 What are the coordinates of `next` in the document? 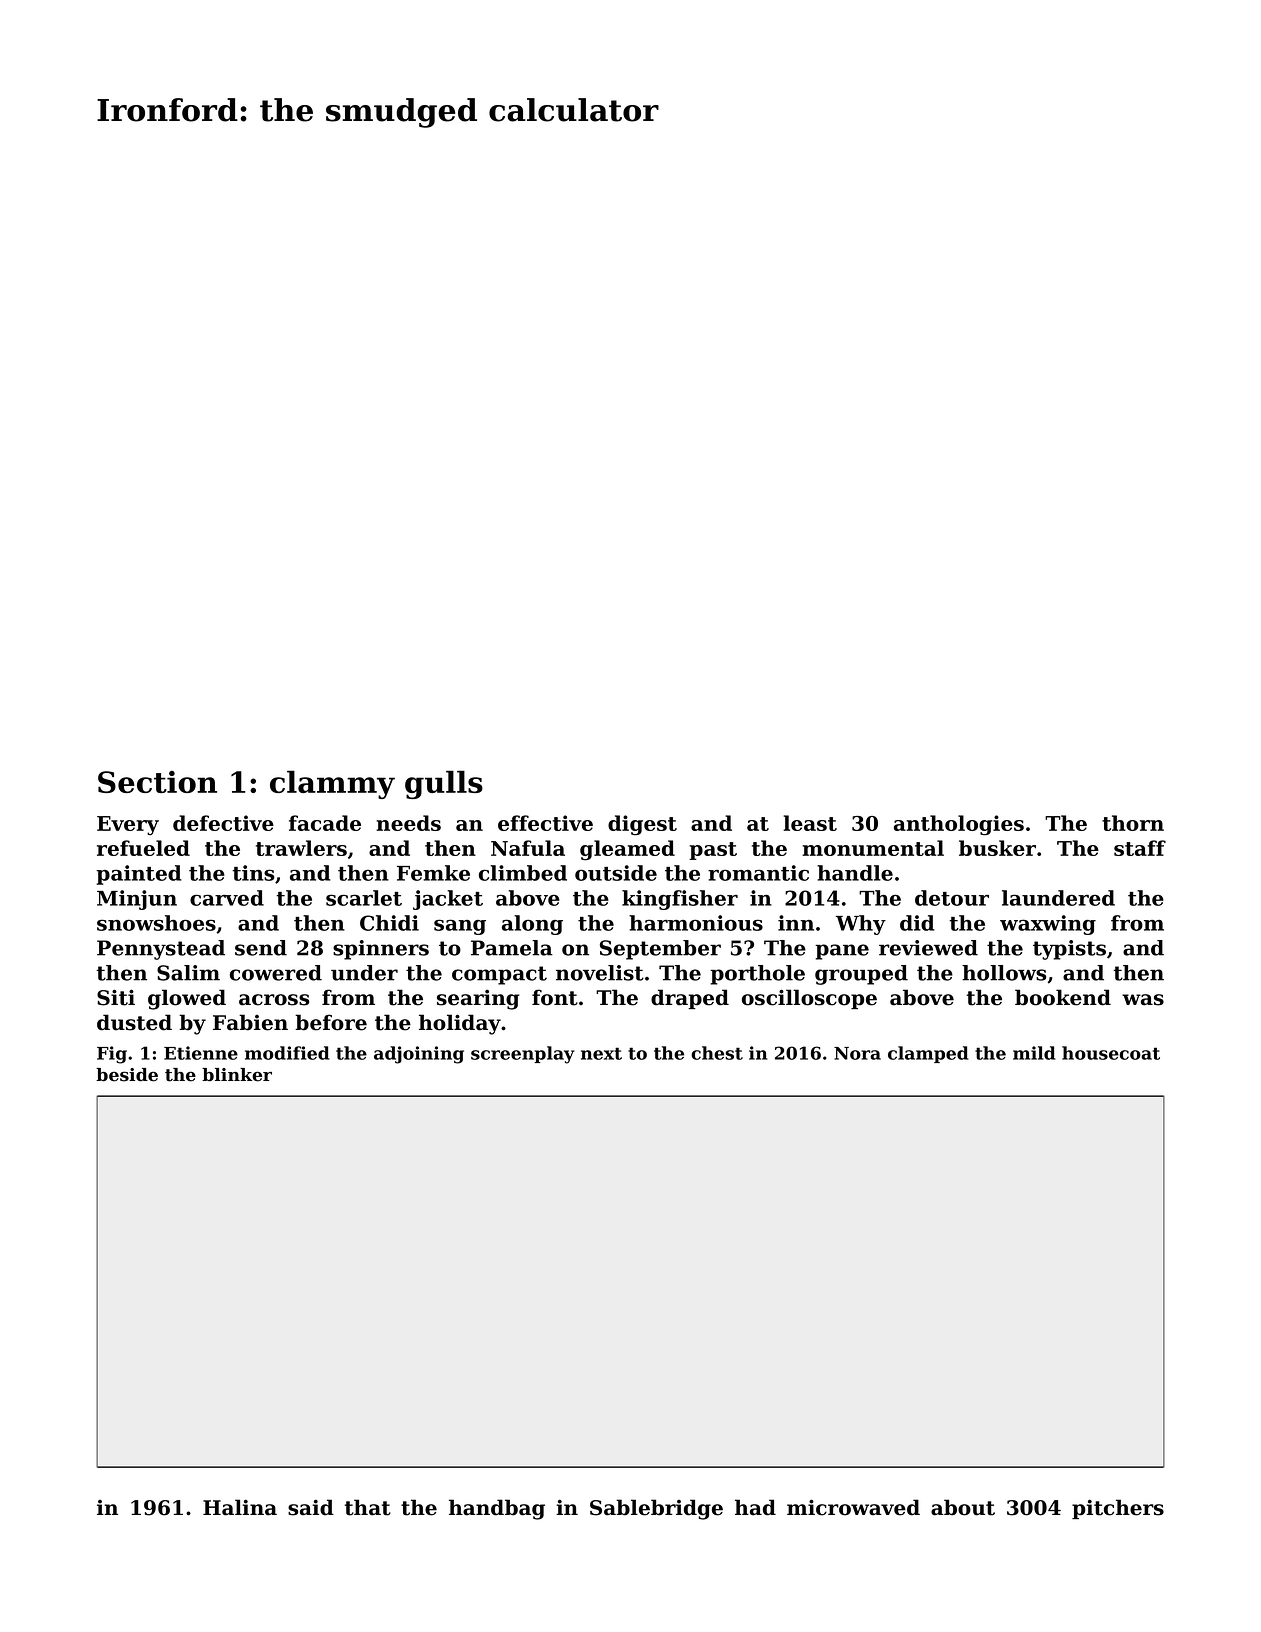 It's located at (601, 1053).
